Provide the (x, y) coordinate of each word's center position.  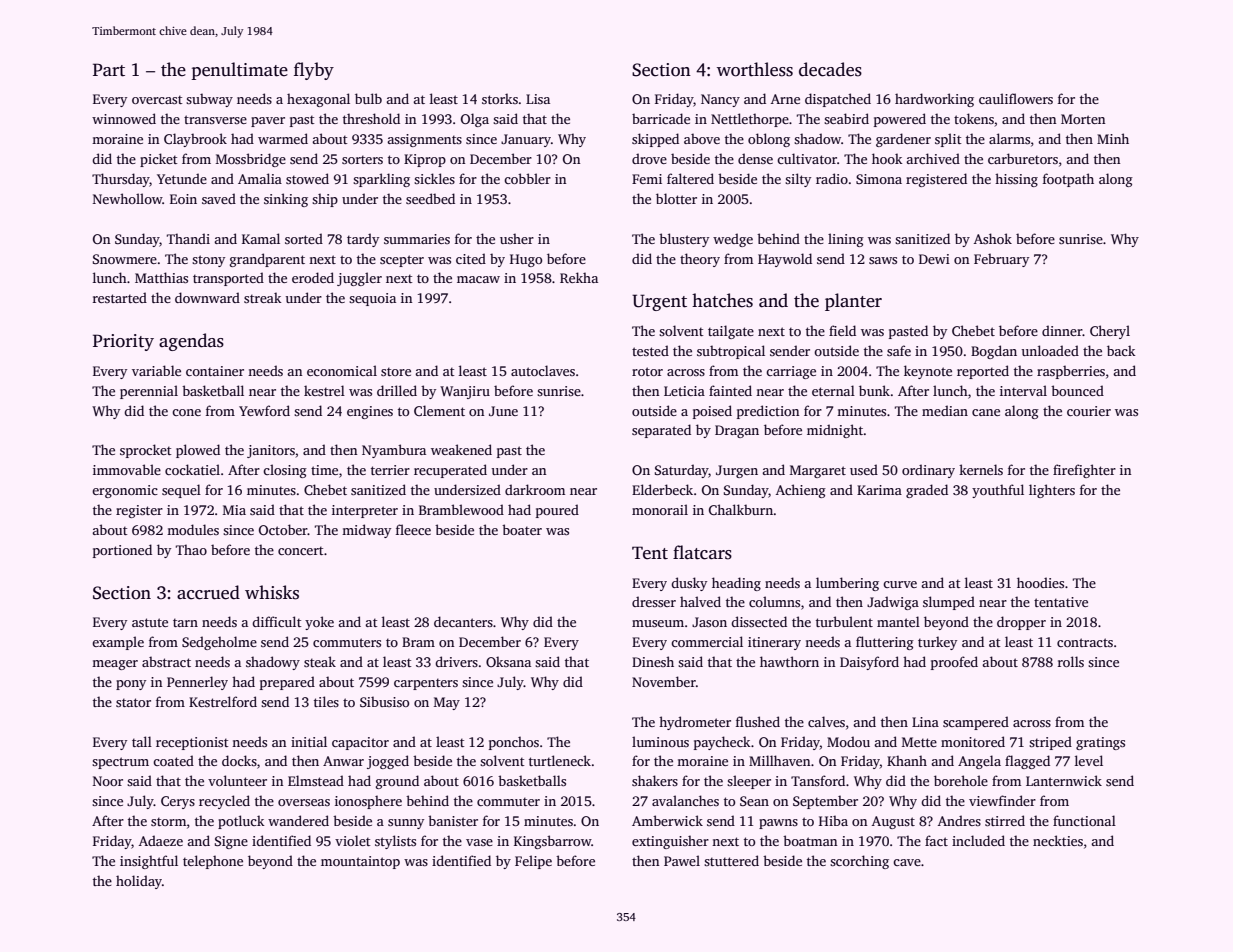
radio (832, 178)
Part (109, 70)
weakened (461, 449)
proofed (954, 663)
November (664, 681)
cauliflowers (1016, 98)
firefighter (1084, 471)
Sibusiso (384, 701)
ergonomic (125, 491)
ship (325, 200)
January (526, 140)
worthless (755, 69)
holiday (139, 882)
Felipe (533, 862)
